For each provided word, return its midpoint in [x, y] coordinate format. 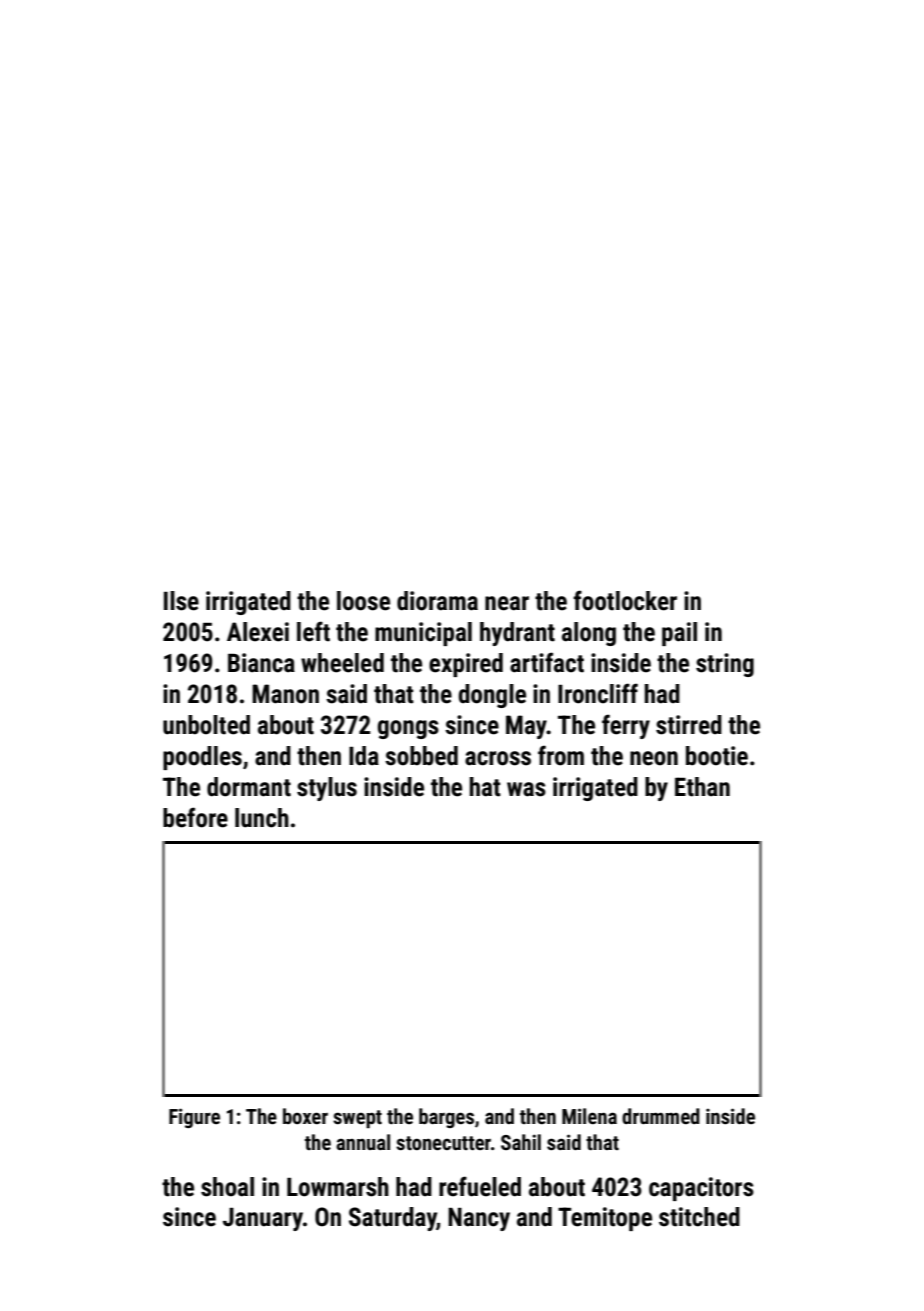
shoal [227, 1187]
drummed [661, 1116]
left [313, 631]
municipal [423, 634]
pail [679, 634]
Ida [364, 756]
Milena [589, 1116]
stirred [689, 725]
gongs [408, 729]
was [526, 789]
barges [446, 1118]
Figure [194, 1118]
